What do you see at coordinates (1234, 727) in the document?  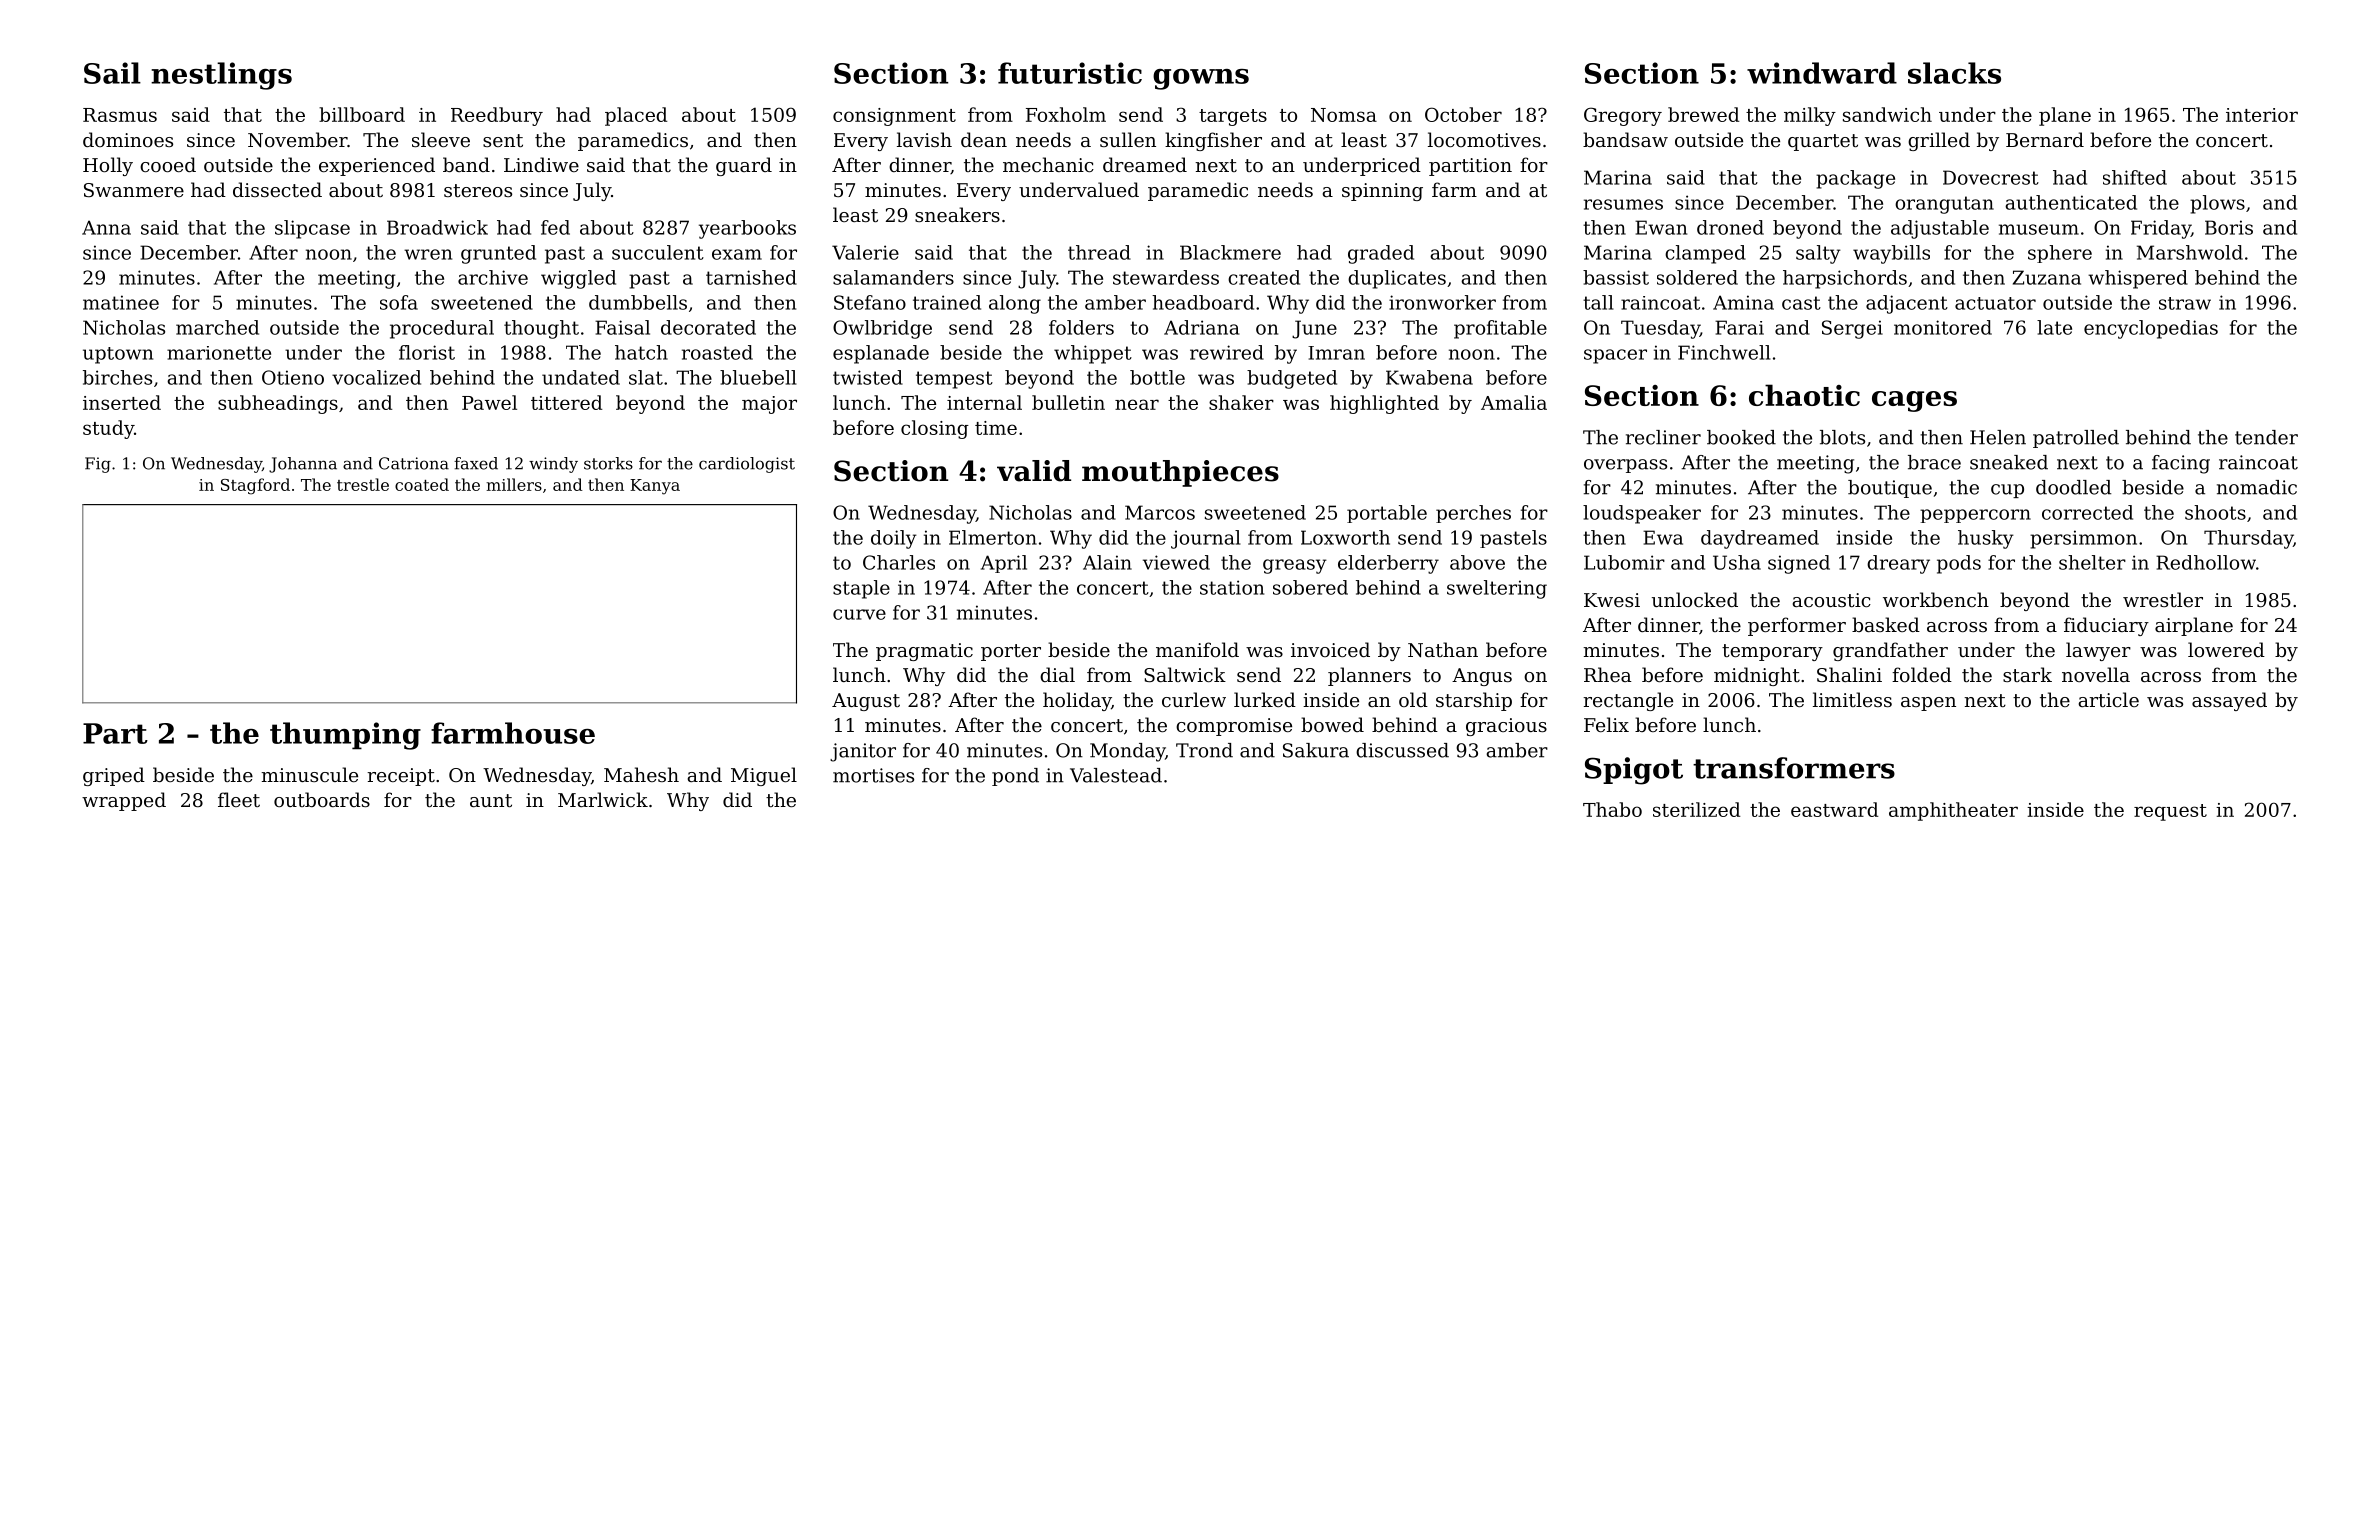 I see `compromise` at bounding box center [1234, 727].
